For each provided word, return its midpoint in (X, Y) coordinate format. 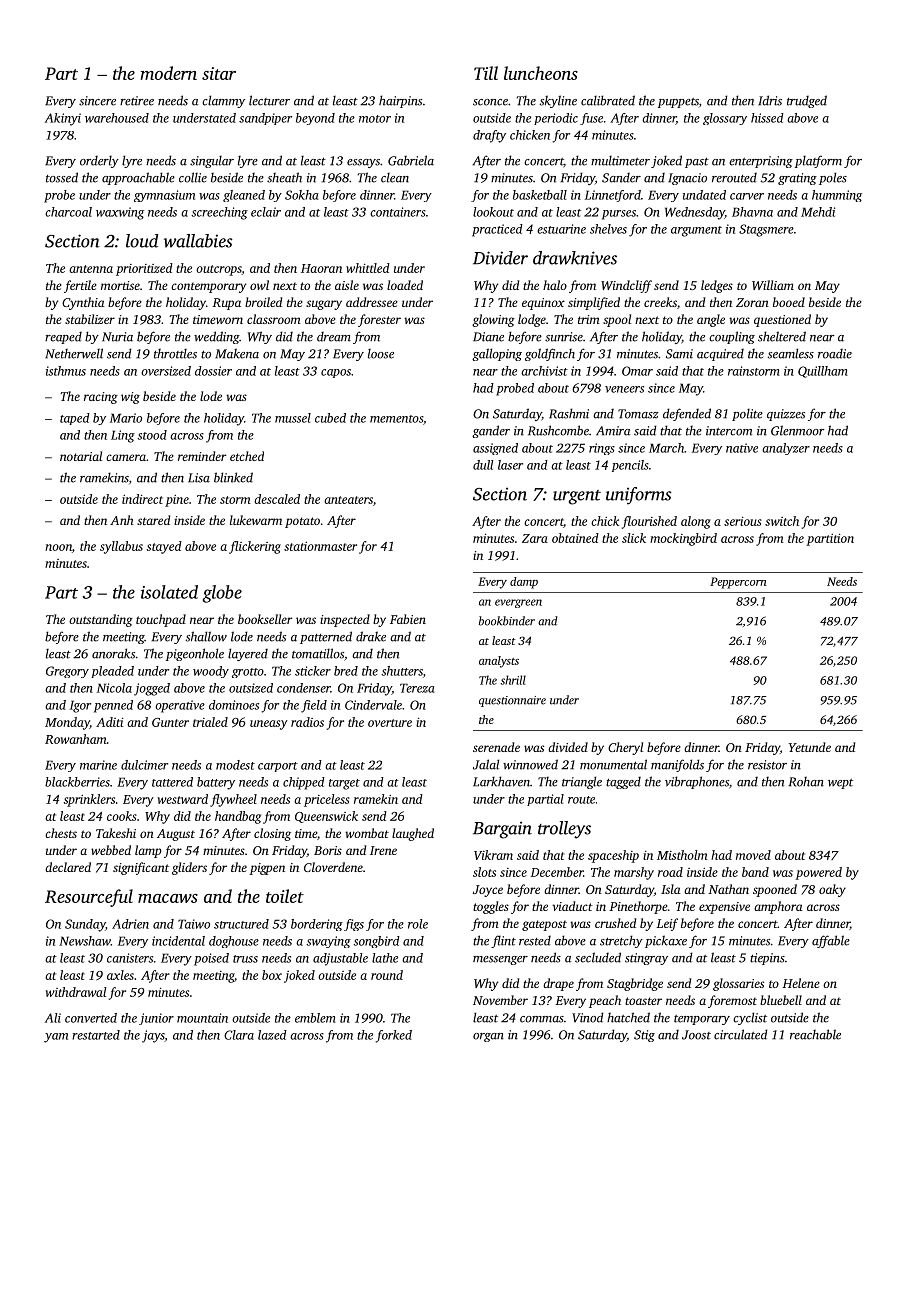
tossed (62, 177)
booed (789, 302)
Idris (770, 100)
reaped (63, 337)
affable (831, 941)
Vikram (493, 855)
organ (488, 1037)
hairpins (400, 101)
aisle (347, 285)
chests (61, 833)
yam (56, 1038)
